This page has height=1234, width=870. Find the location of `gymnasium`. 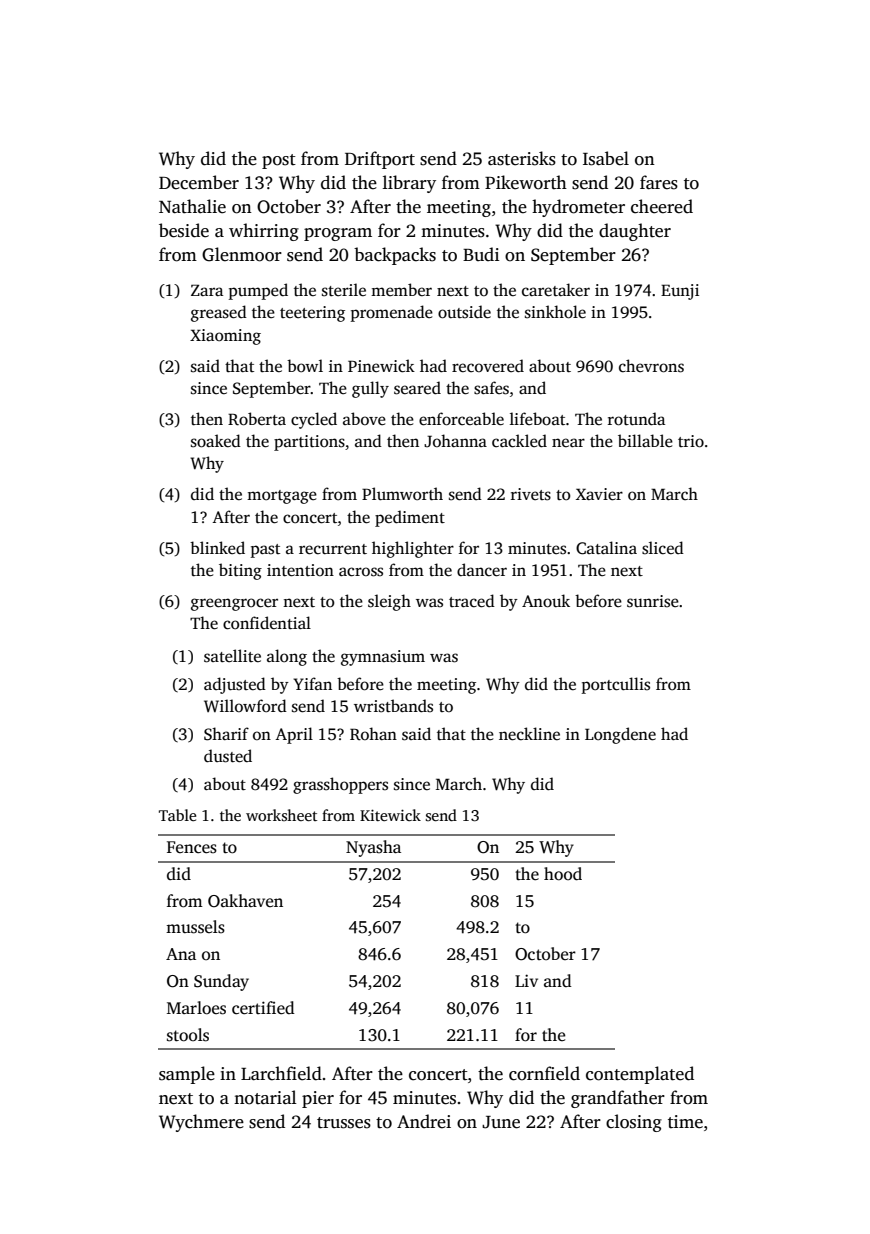

gymnasium is located at coordinates (383, 658).
